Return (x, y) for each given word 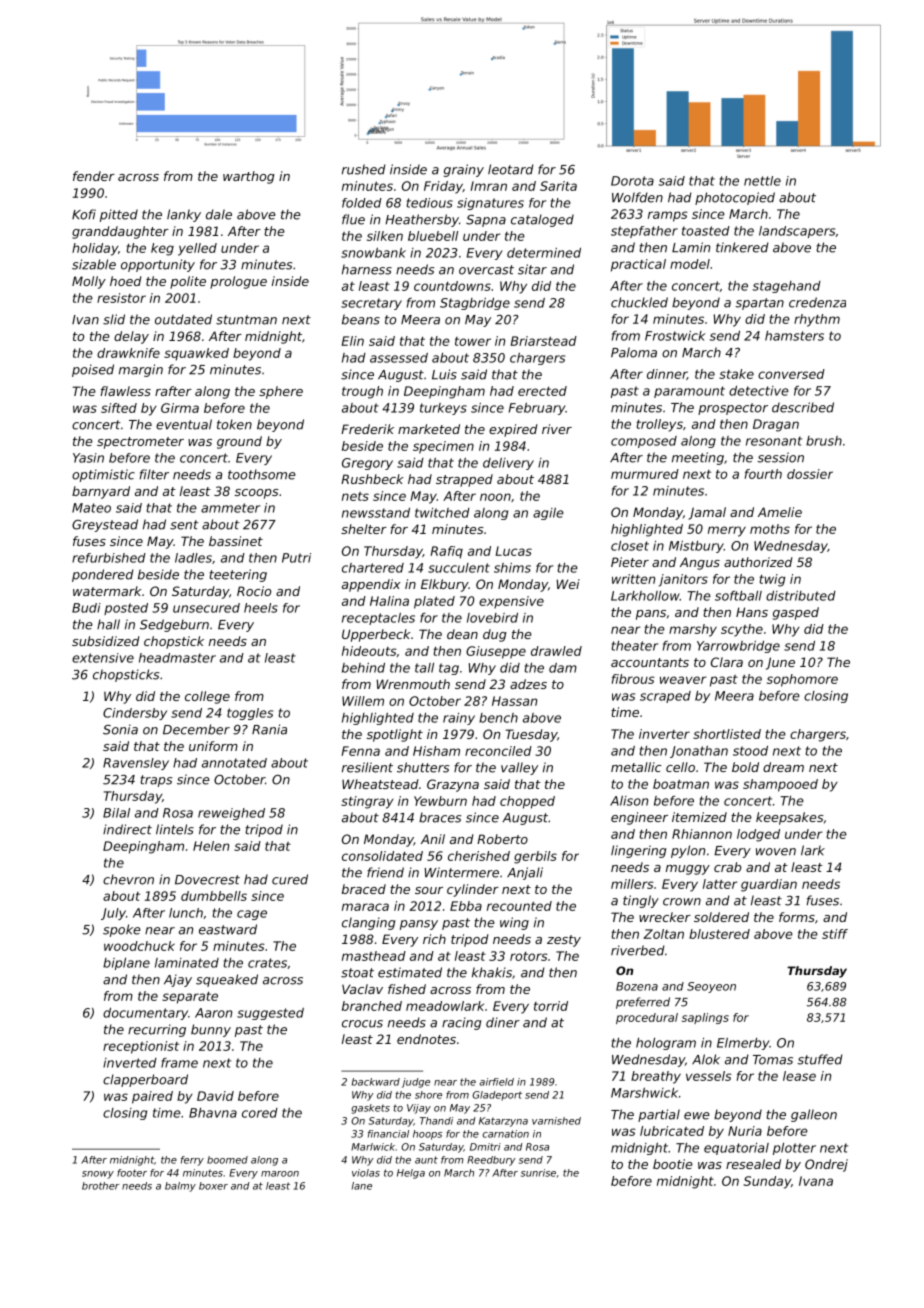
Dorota (632, 181)
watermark (107, 591)
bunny (211, 1030)
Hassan (514, 701)
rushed (363, 169)
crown (682, 902)
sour (429, 890)
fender (94, 176)
